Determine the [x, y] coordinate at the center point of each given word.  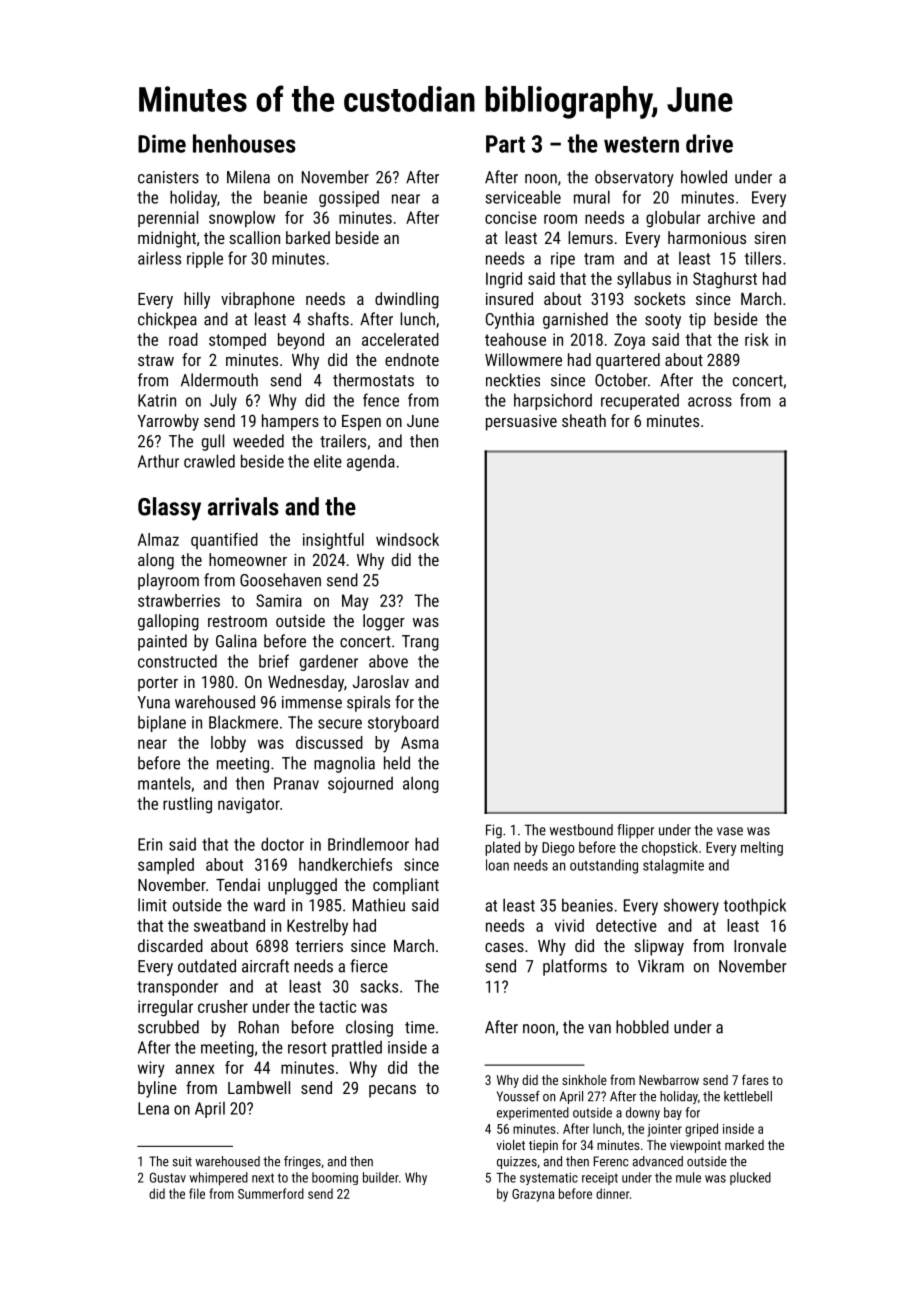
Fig [494, 831]
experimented [533, 1113]
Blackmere [243, 722]
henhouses [244, 143]
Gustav [168, 1177]
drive [709, 143]
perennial [168, 219]
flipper [635, 831]
